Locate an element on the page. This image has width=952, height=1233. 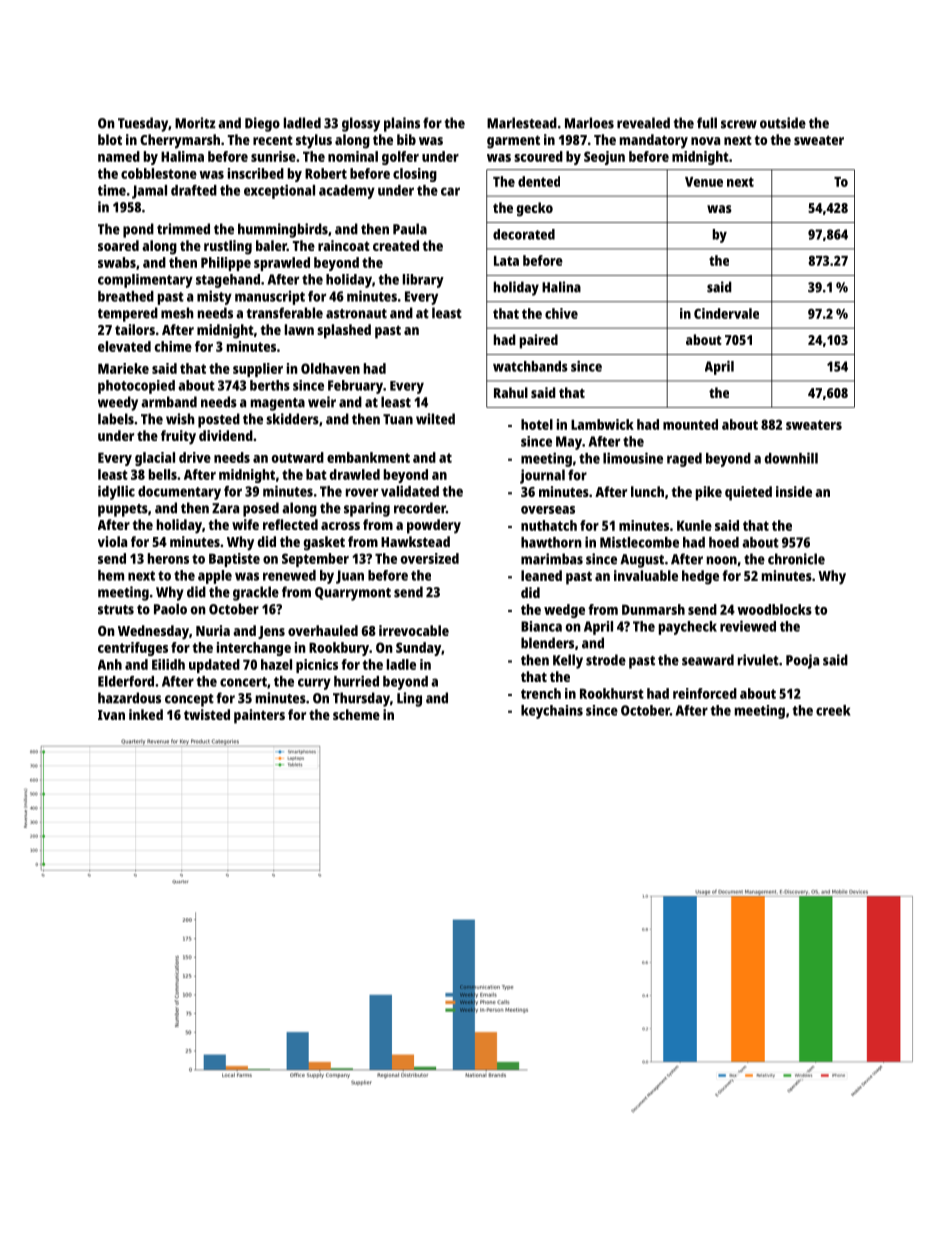
library is located at coordinates (423, 281).
